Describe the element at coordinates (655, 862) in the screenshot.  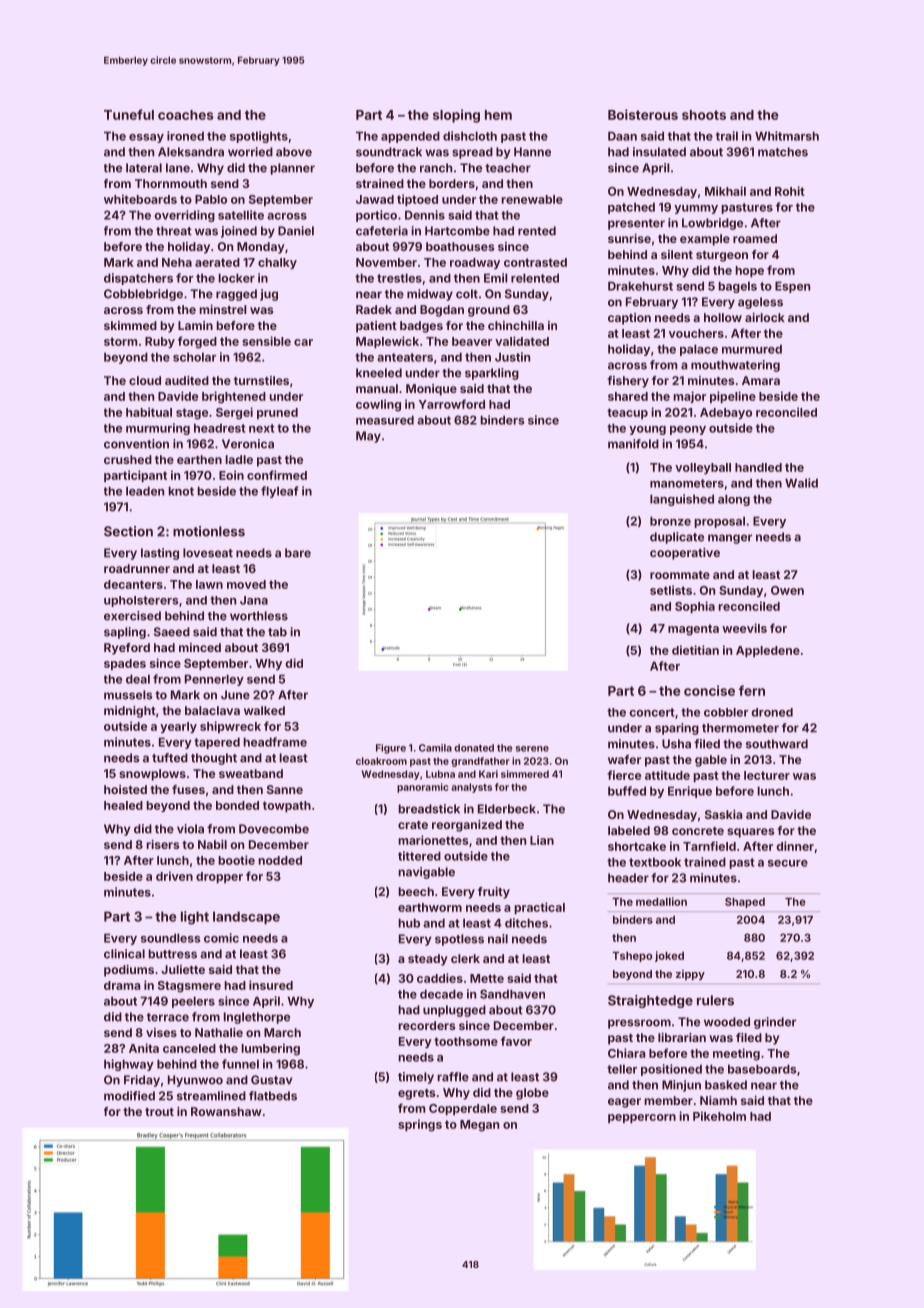
I see `textbook` at that location.
